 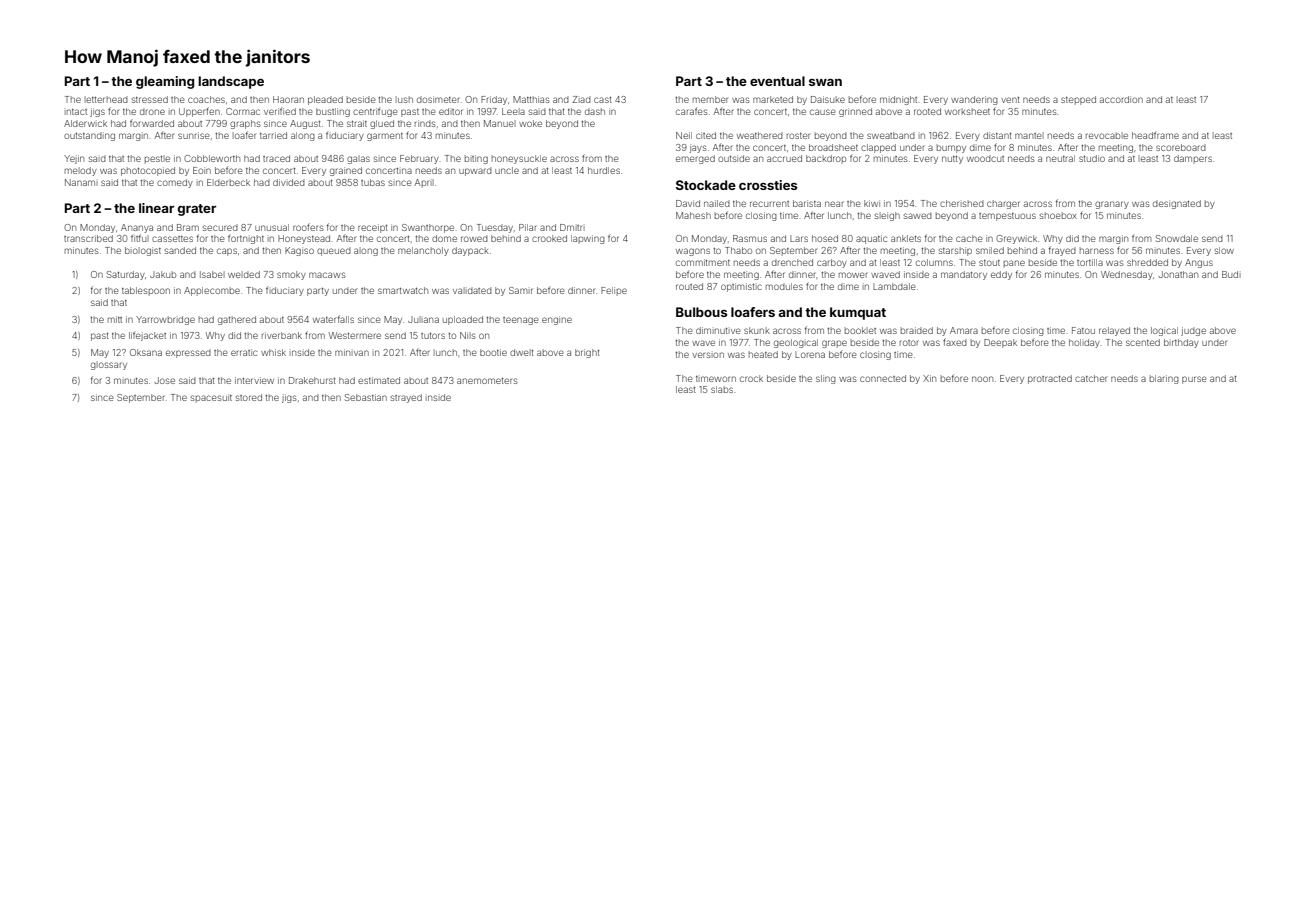 I want to click on member, so click(x=710, y=99).
